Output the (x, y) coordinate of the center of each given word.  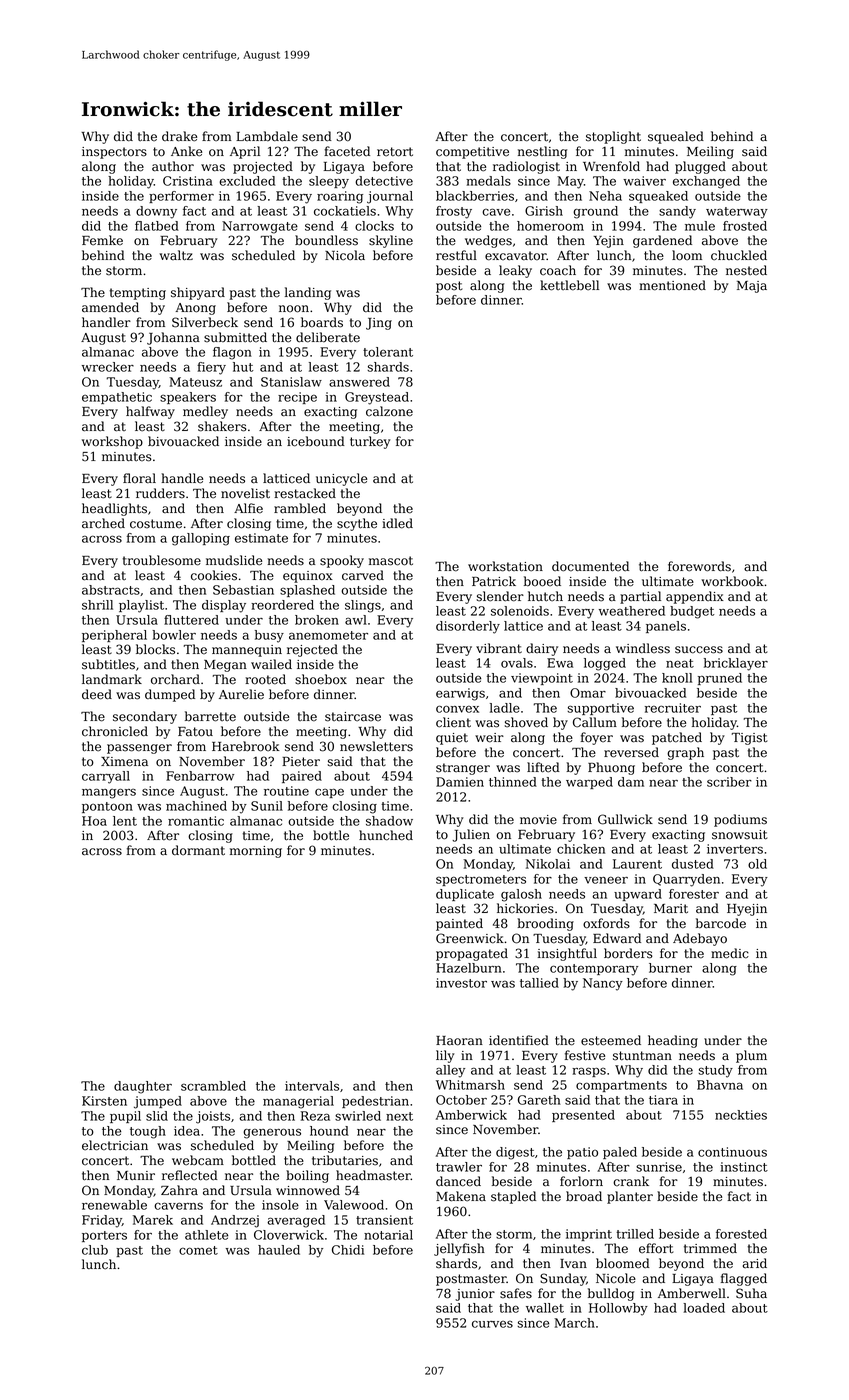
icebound (316, 441)
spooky (342, 561)
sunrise (659, 1167)
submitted (235, 337)
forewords (699, 566)
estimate (261, 538)
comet (198, 1250)
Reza (315, 1116)
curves (492, 1324)
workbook (732, 581)
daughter (143, 1087)
